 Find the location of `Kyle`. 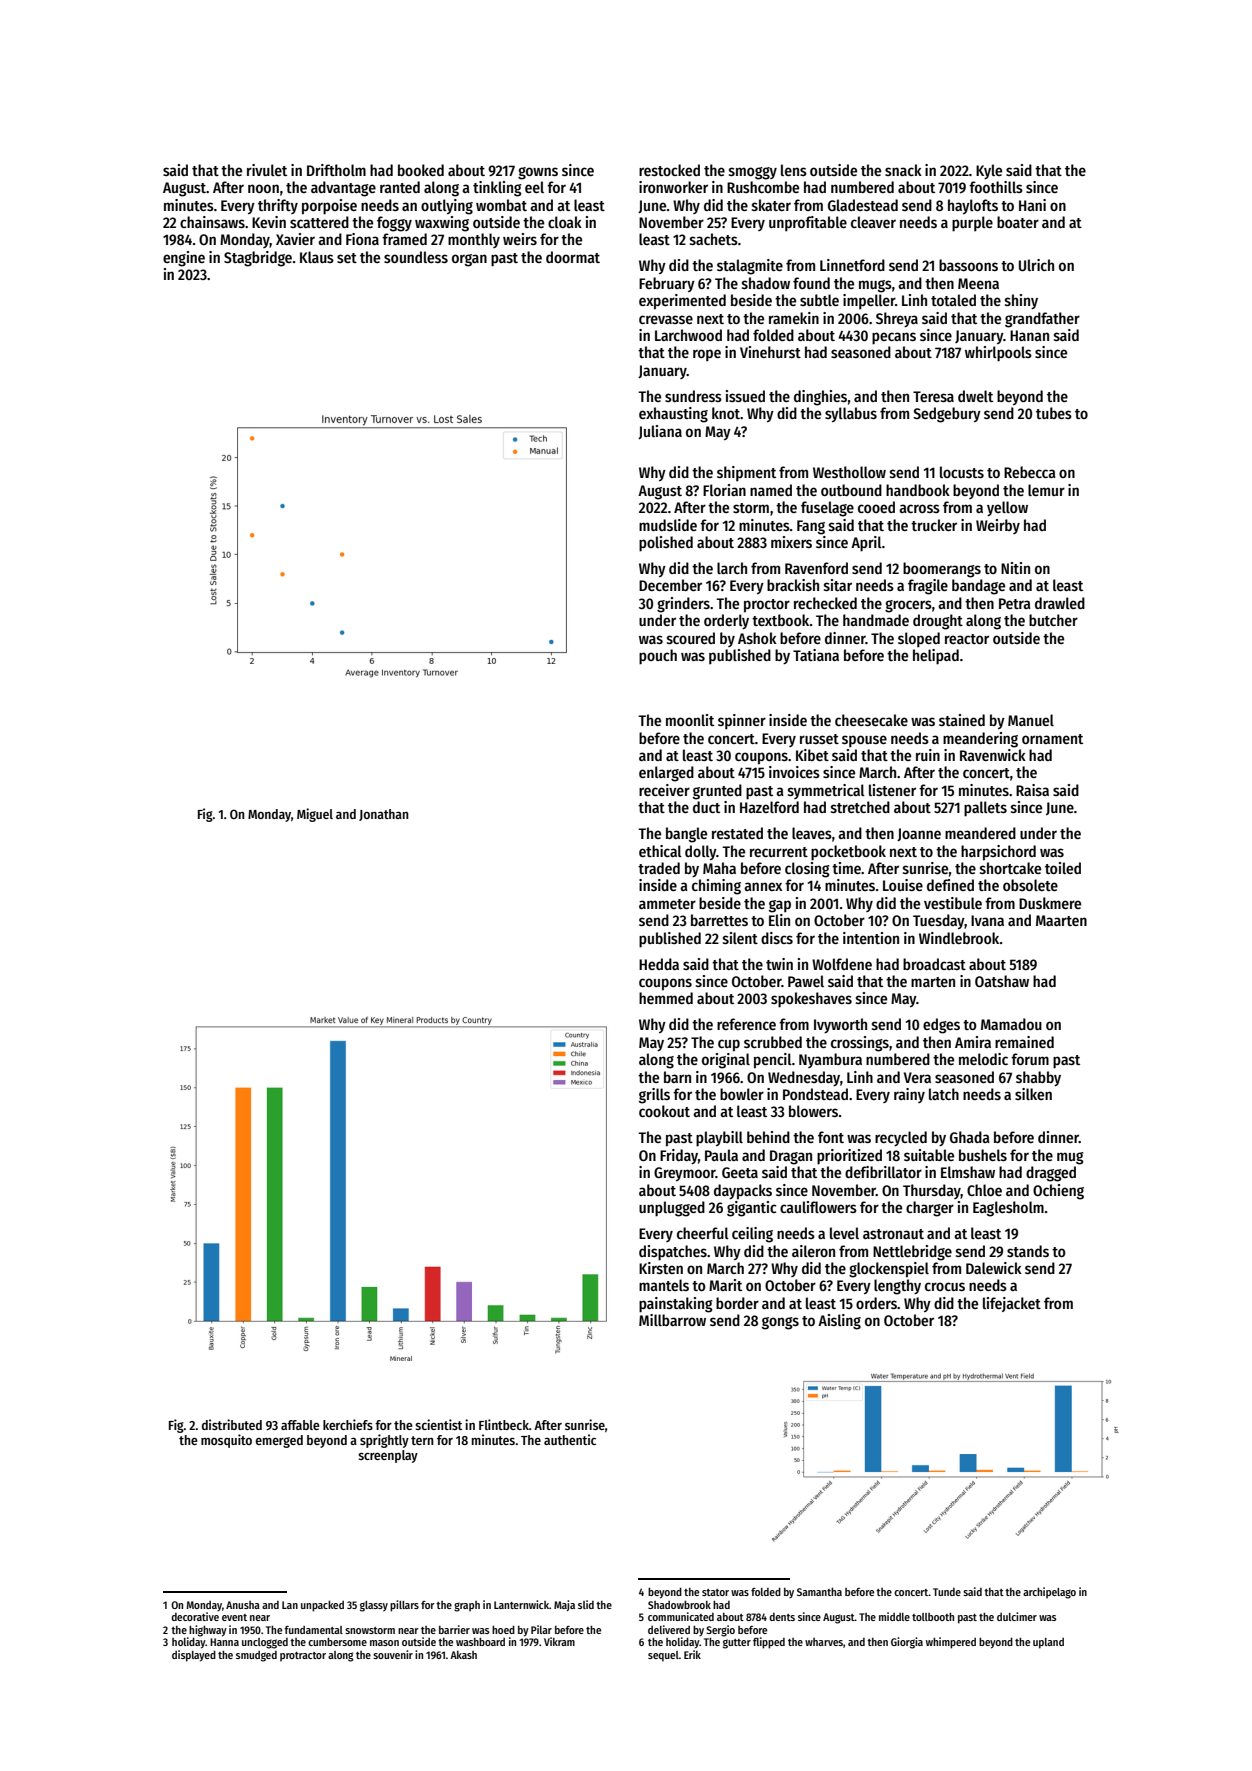

Kyle is located at coordinates (989, 171).
